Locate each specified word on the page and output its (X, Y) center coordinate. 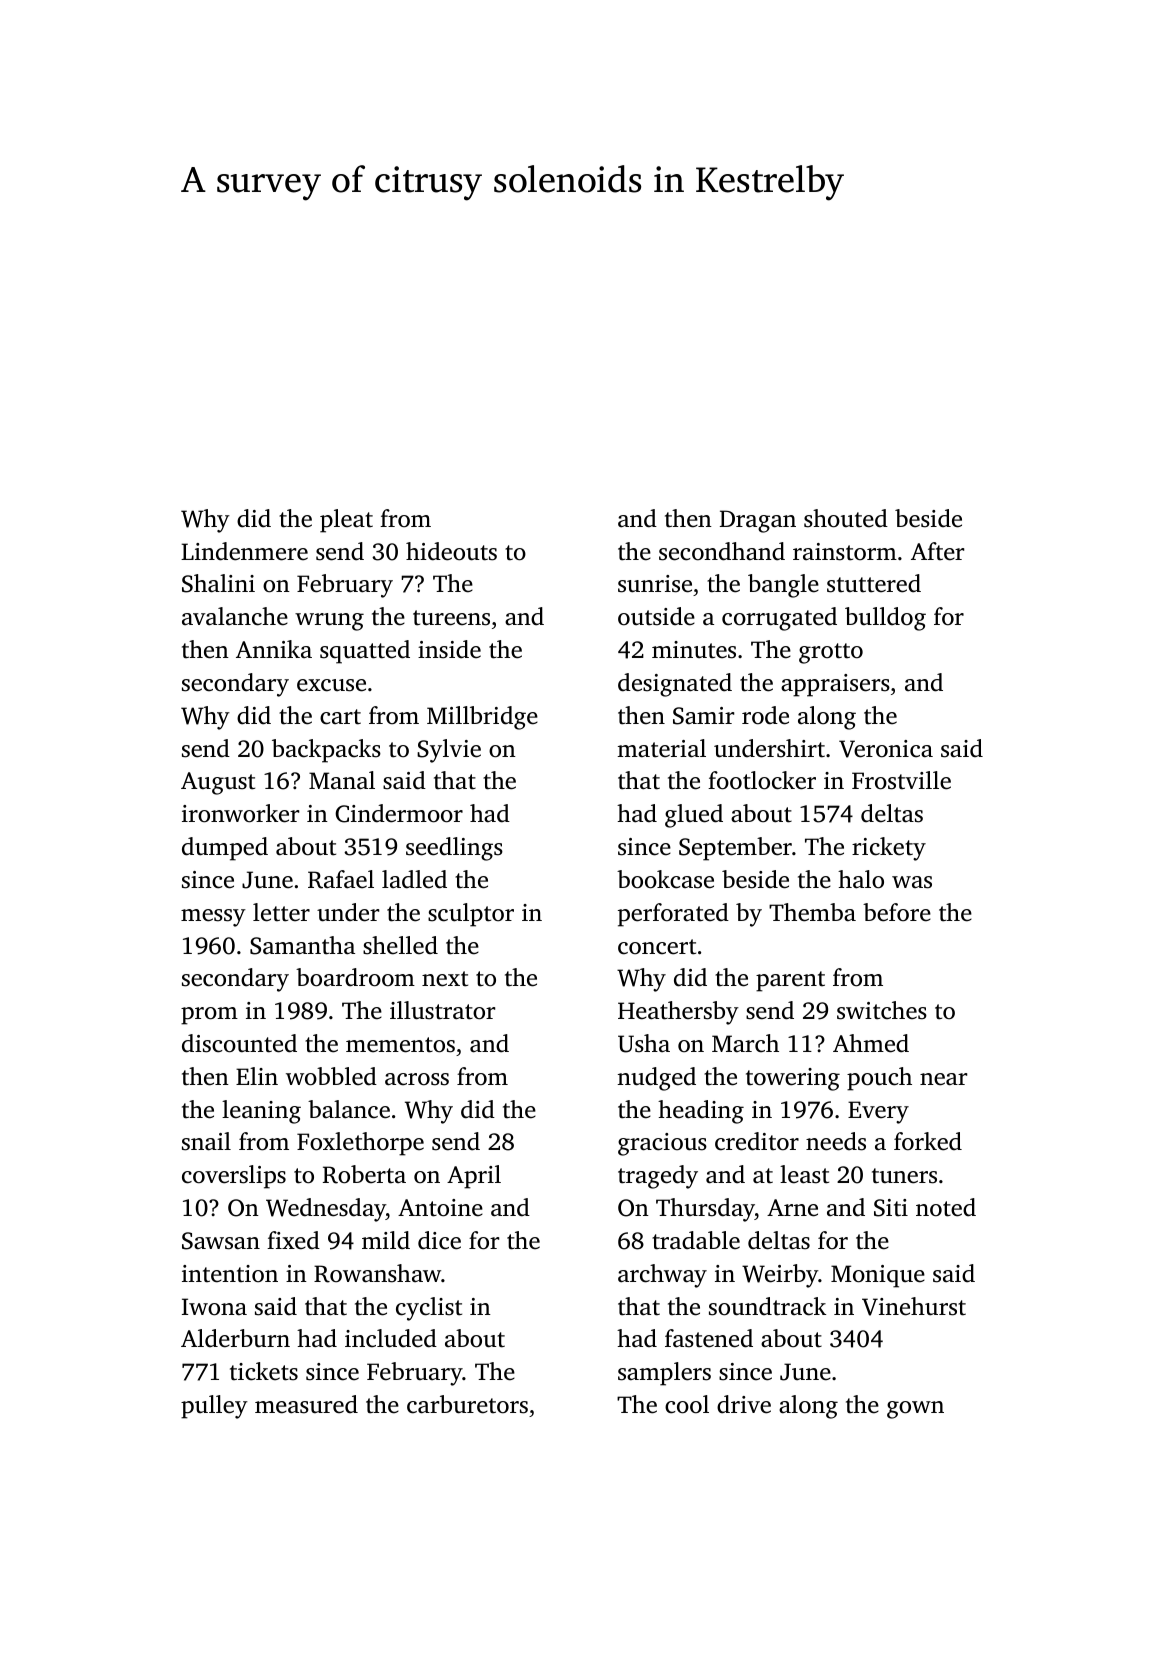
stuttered (874, 583)
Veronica (886, 749)
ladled (414, 879)
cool (687, 1404)
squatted (365, 652)
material (661, 748)
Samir (704, 716)
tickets (264, 1371)
